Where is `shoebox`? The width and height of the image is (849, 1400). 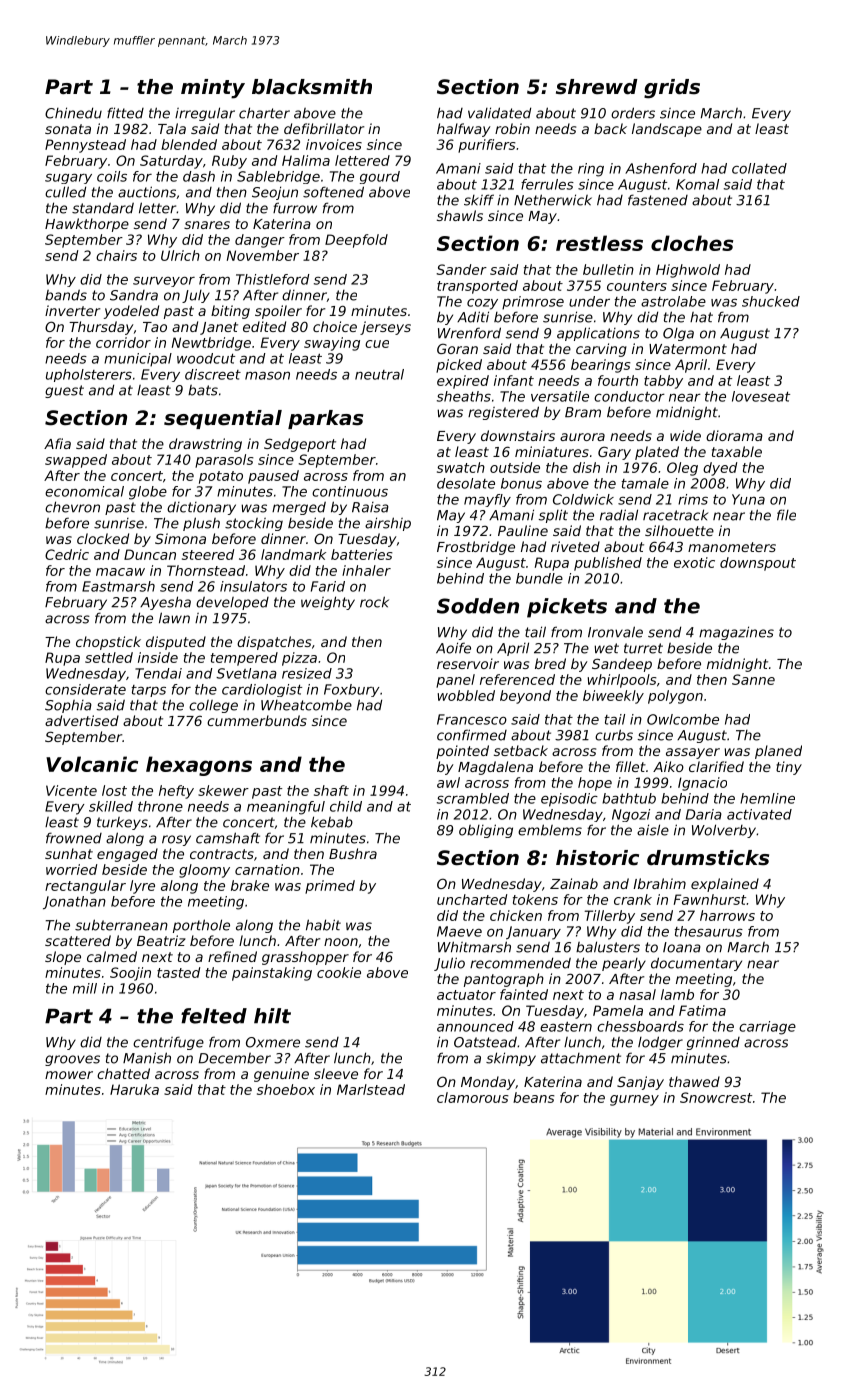
shoebox is located at coordinates (286, 1089).
